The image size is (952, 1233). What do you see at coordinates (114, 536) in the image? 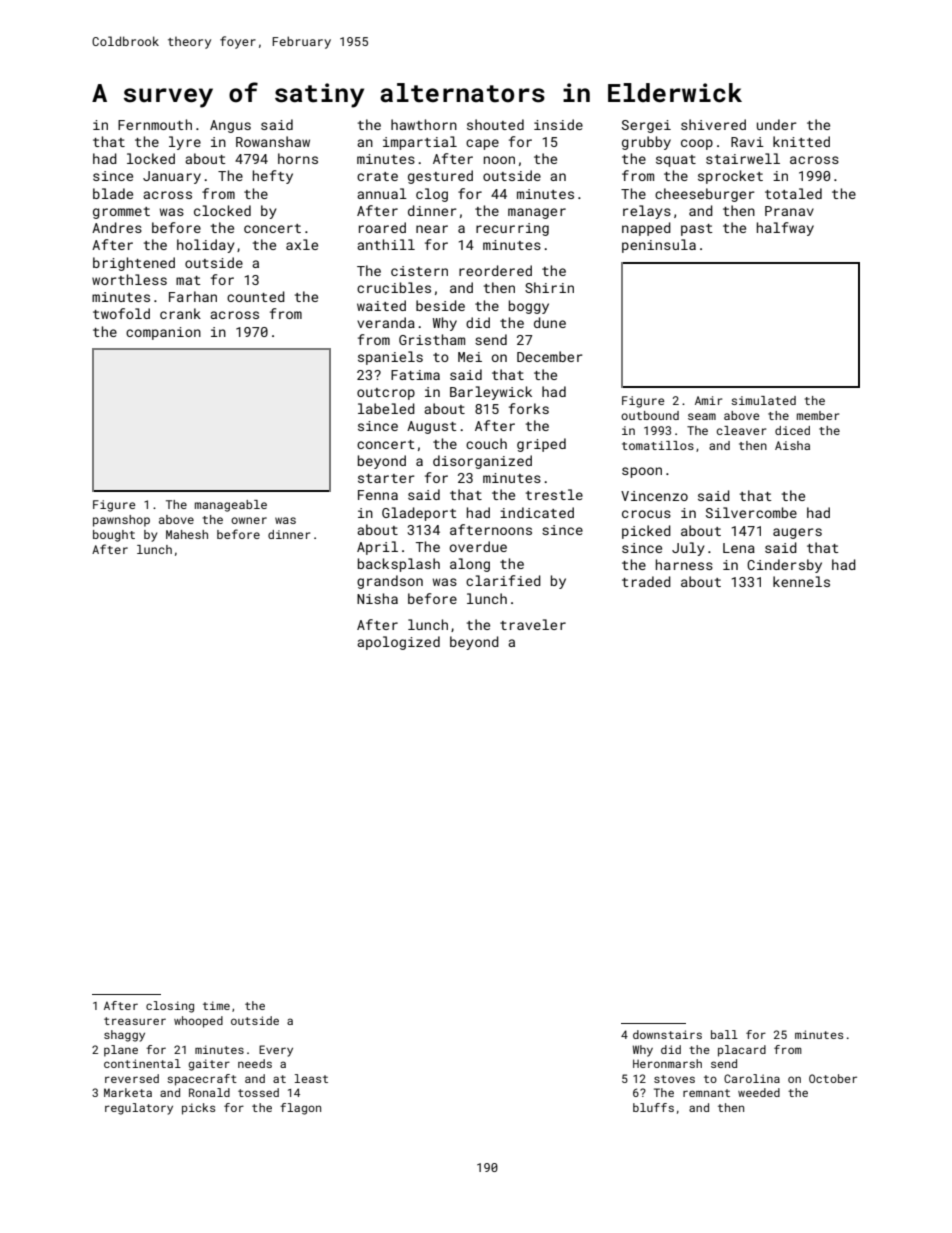
I see `bought` at bounding box center [114, 536].
